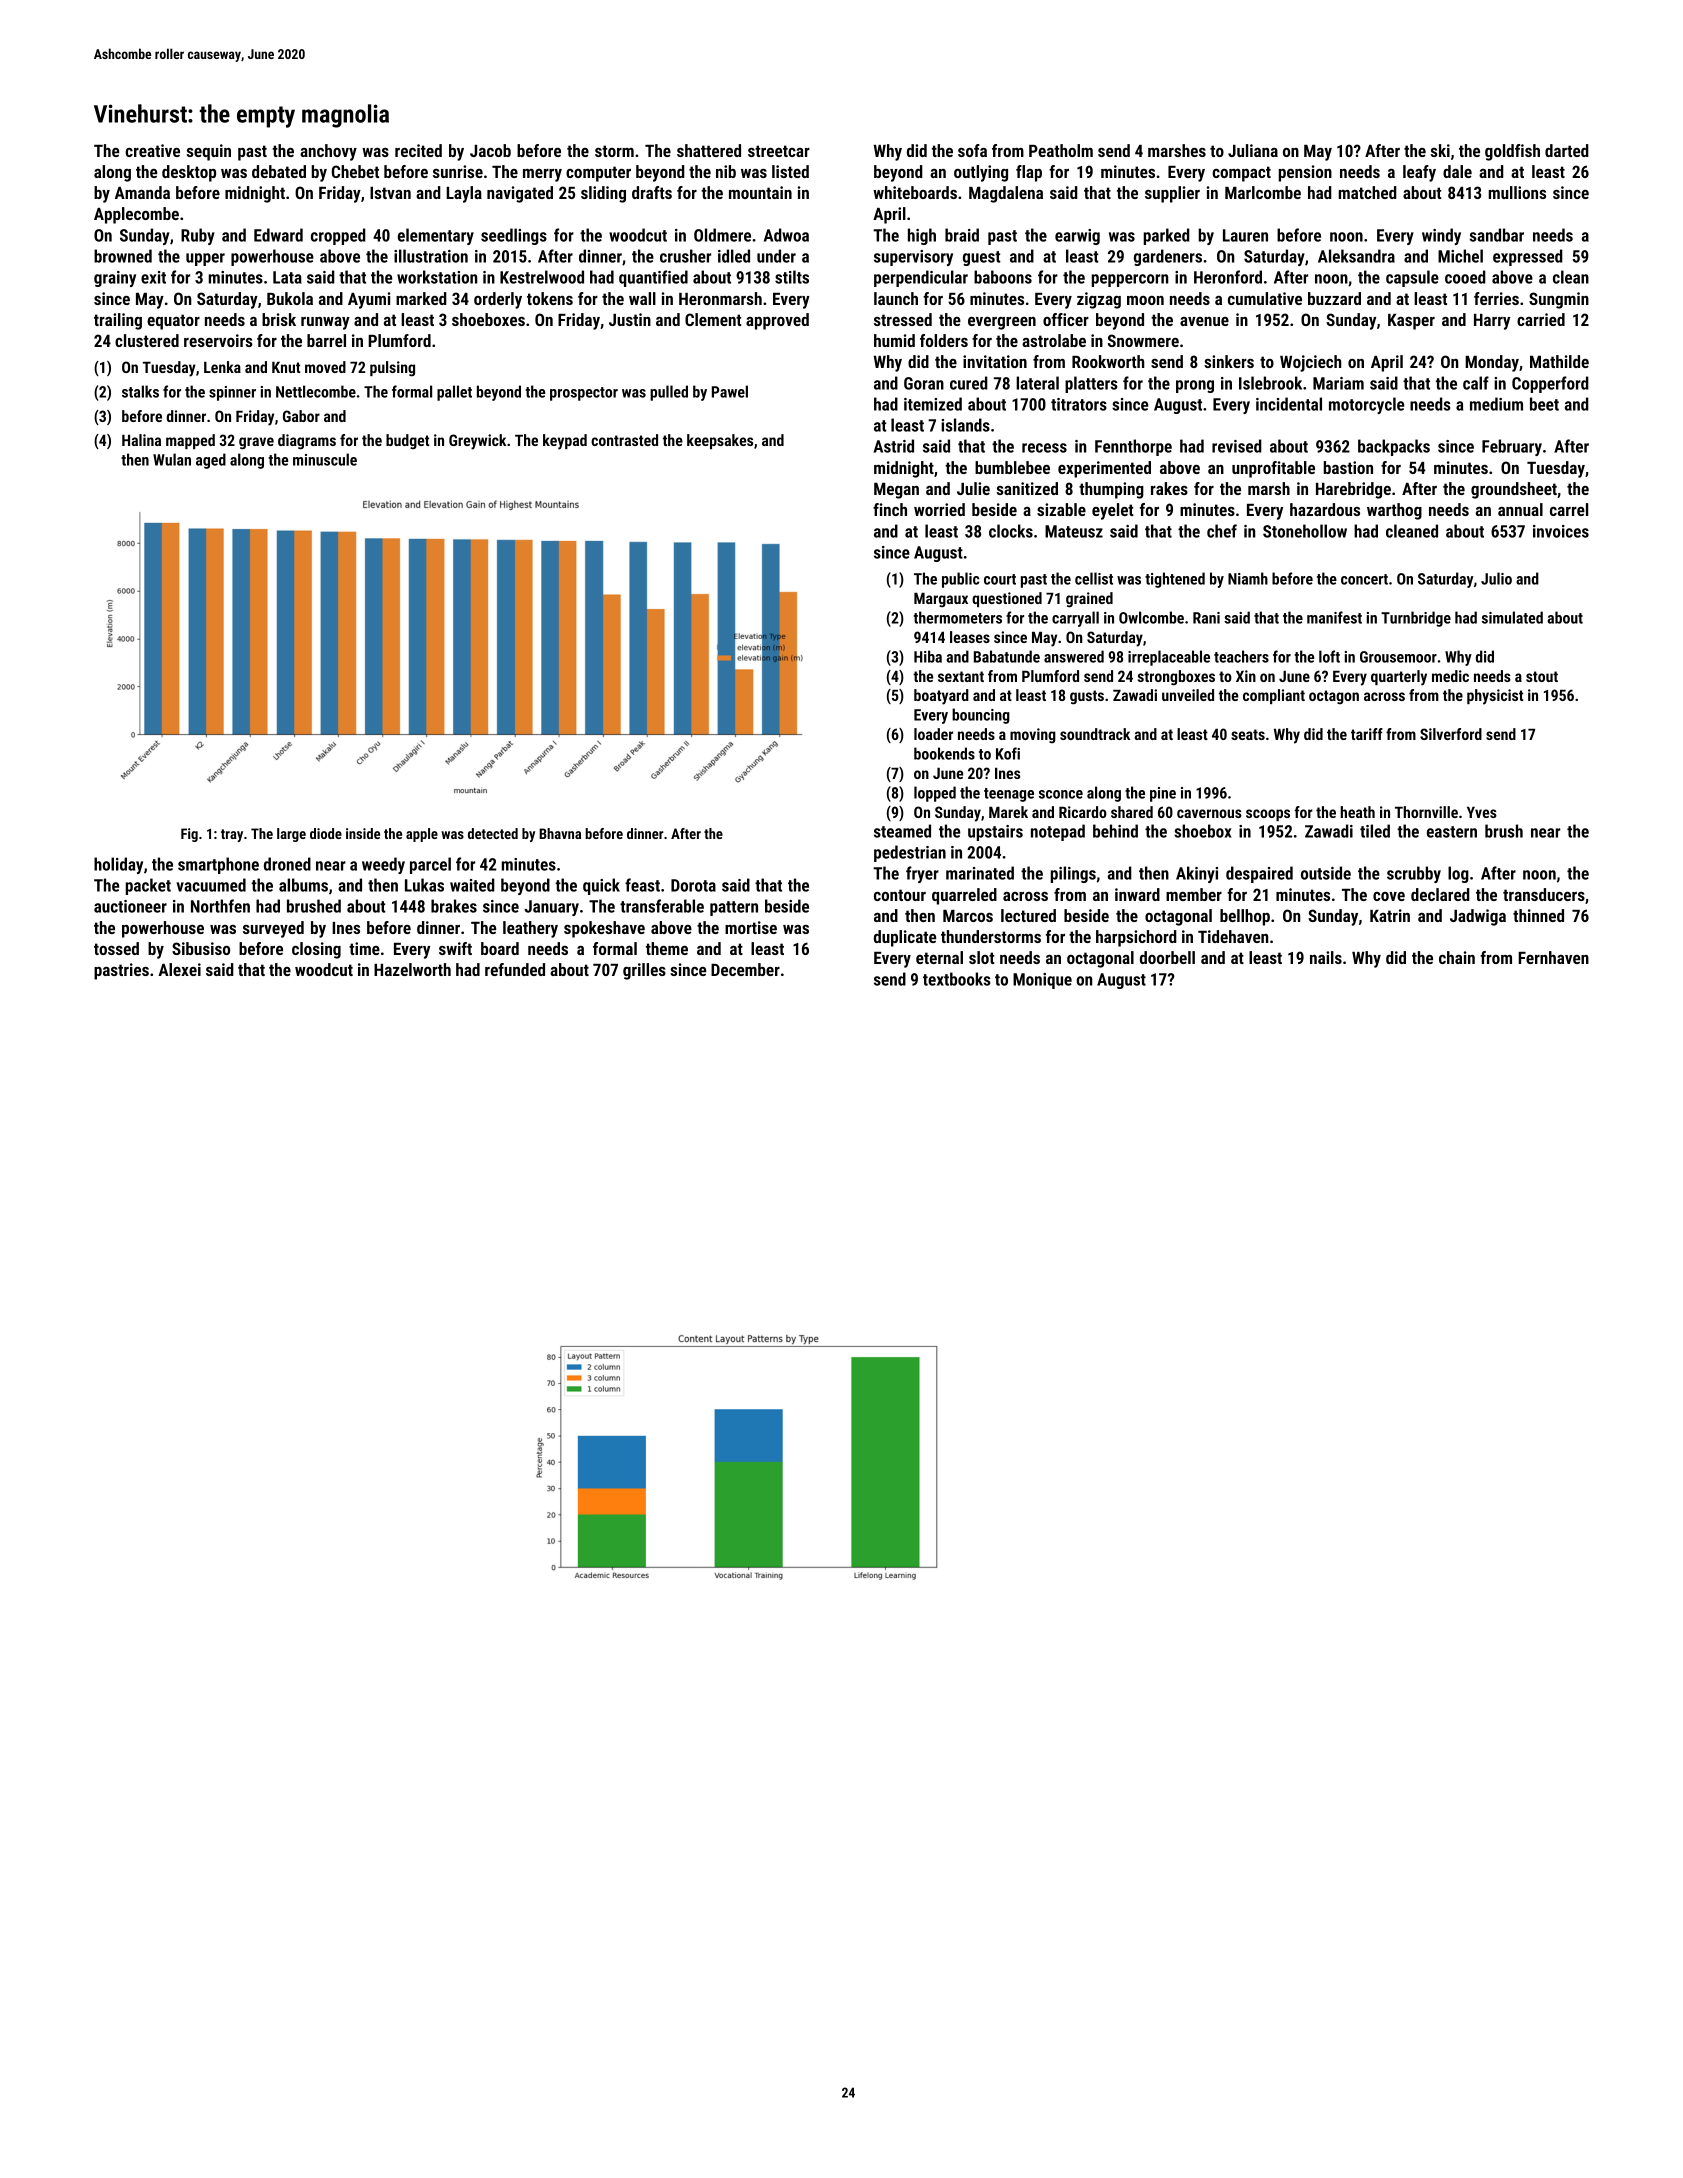 This page has width=1683, height=2178. Describe the element at coordinates (1567, 150) in the page. I see `darted` at that location.
